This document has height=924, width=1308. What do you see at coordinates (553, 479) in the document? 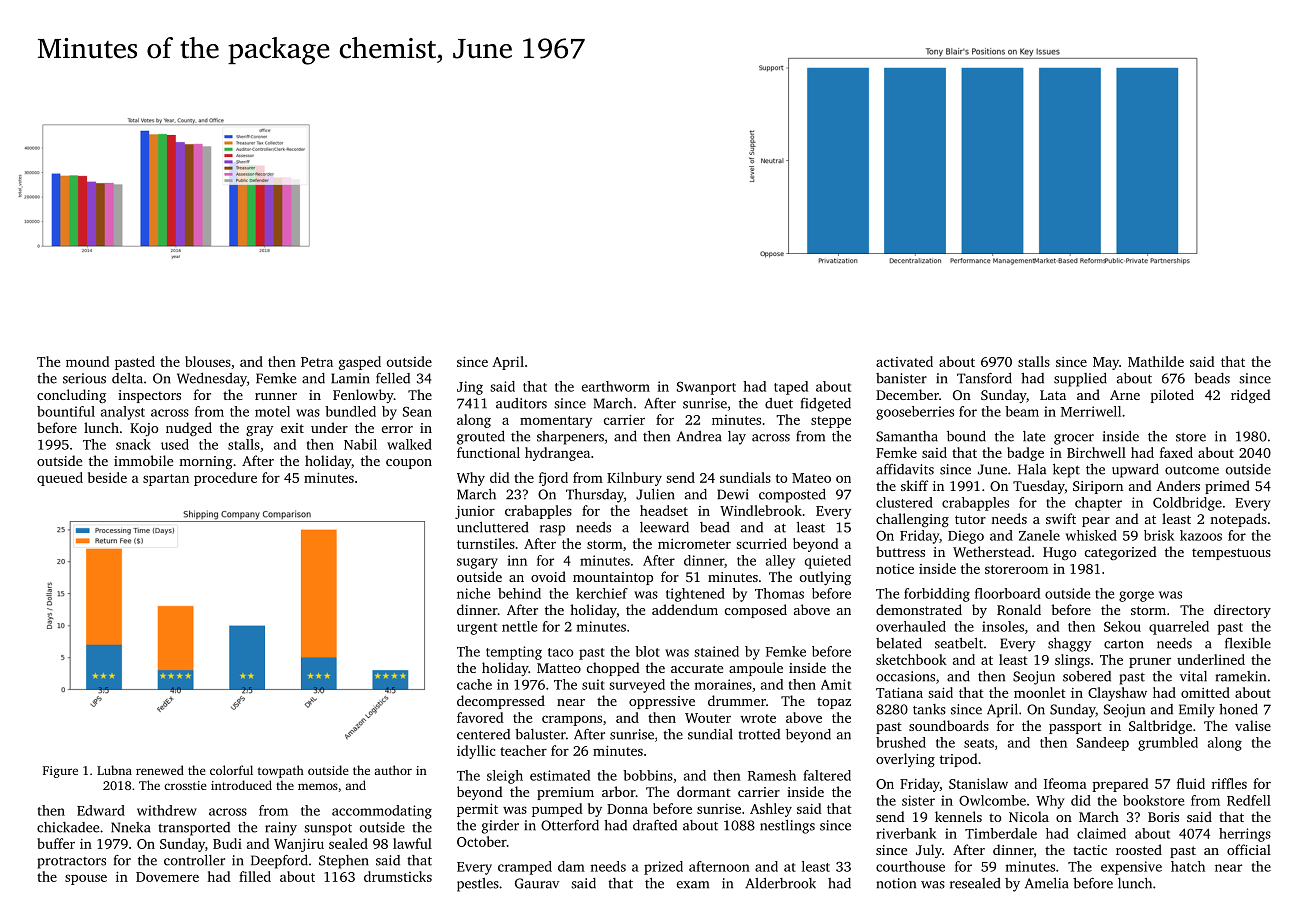
I see `fjord` at bounding box center [553, 479].
